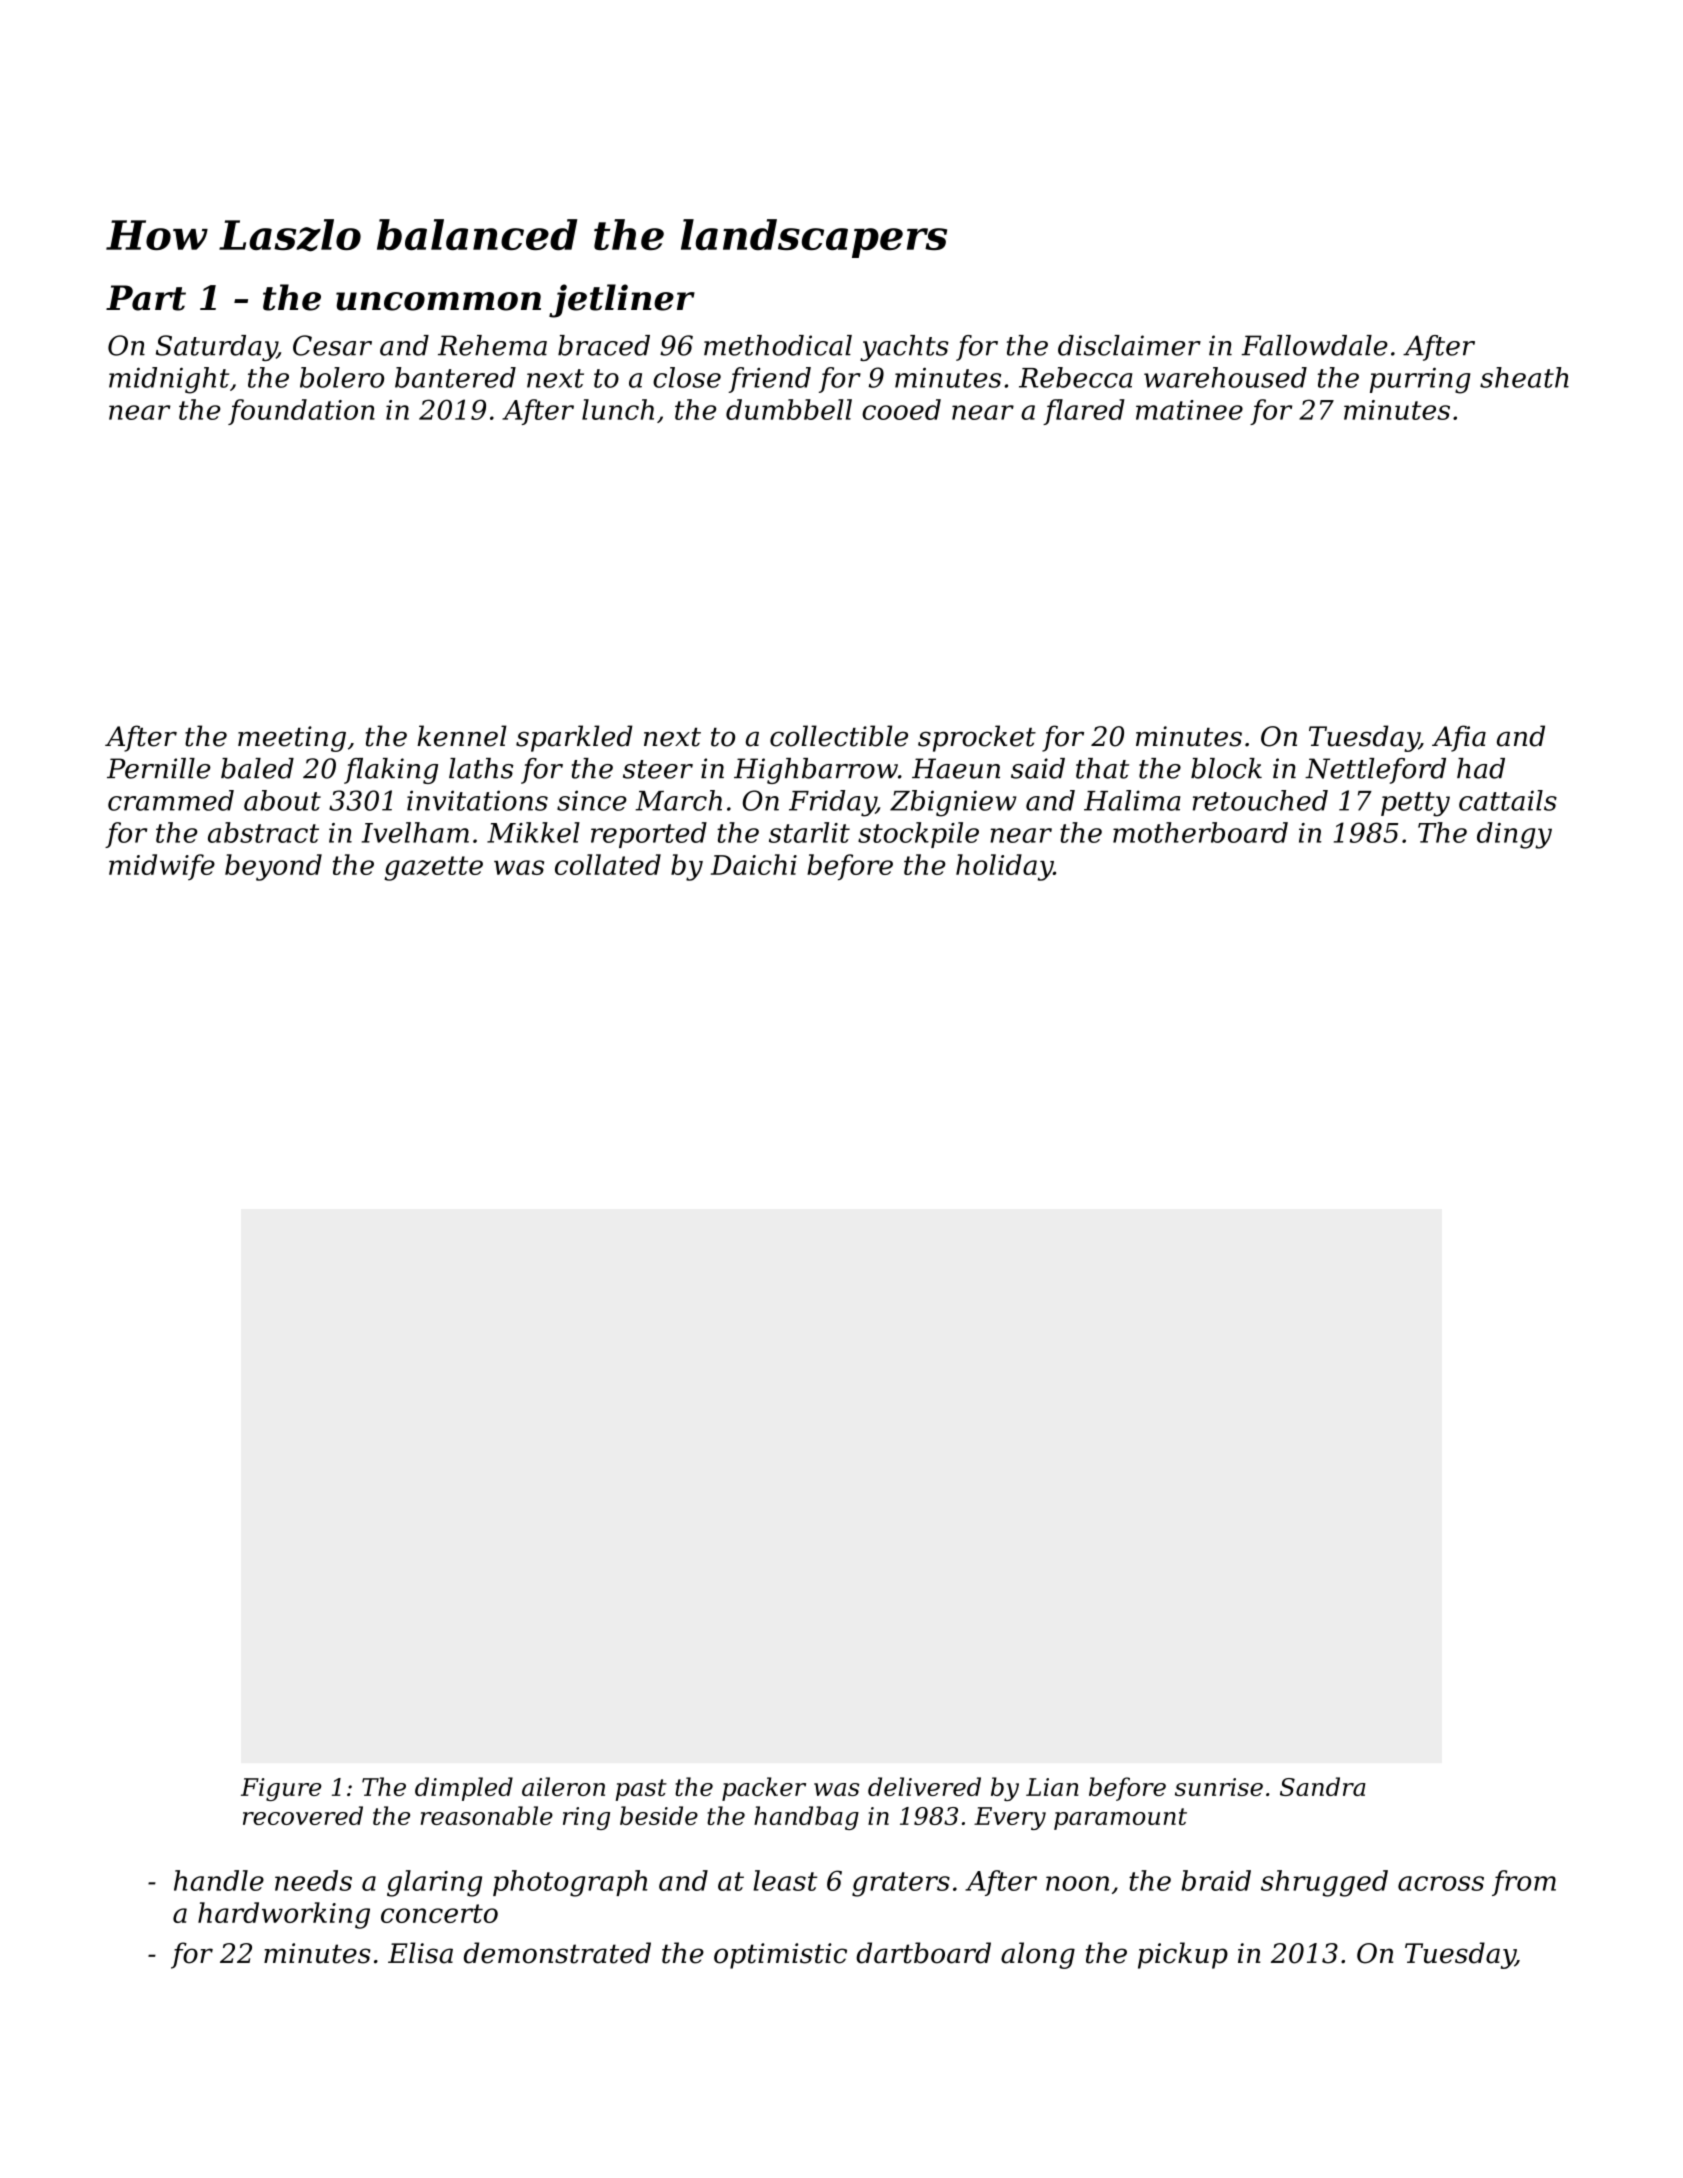 This screenshot has height=2178, width=1683. Describe the element at coordinates (780, 1956) in the screenshot. I see `optimistic` at that location.
